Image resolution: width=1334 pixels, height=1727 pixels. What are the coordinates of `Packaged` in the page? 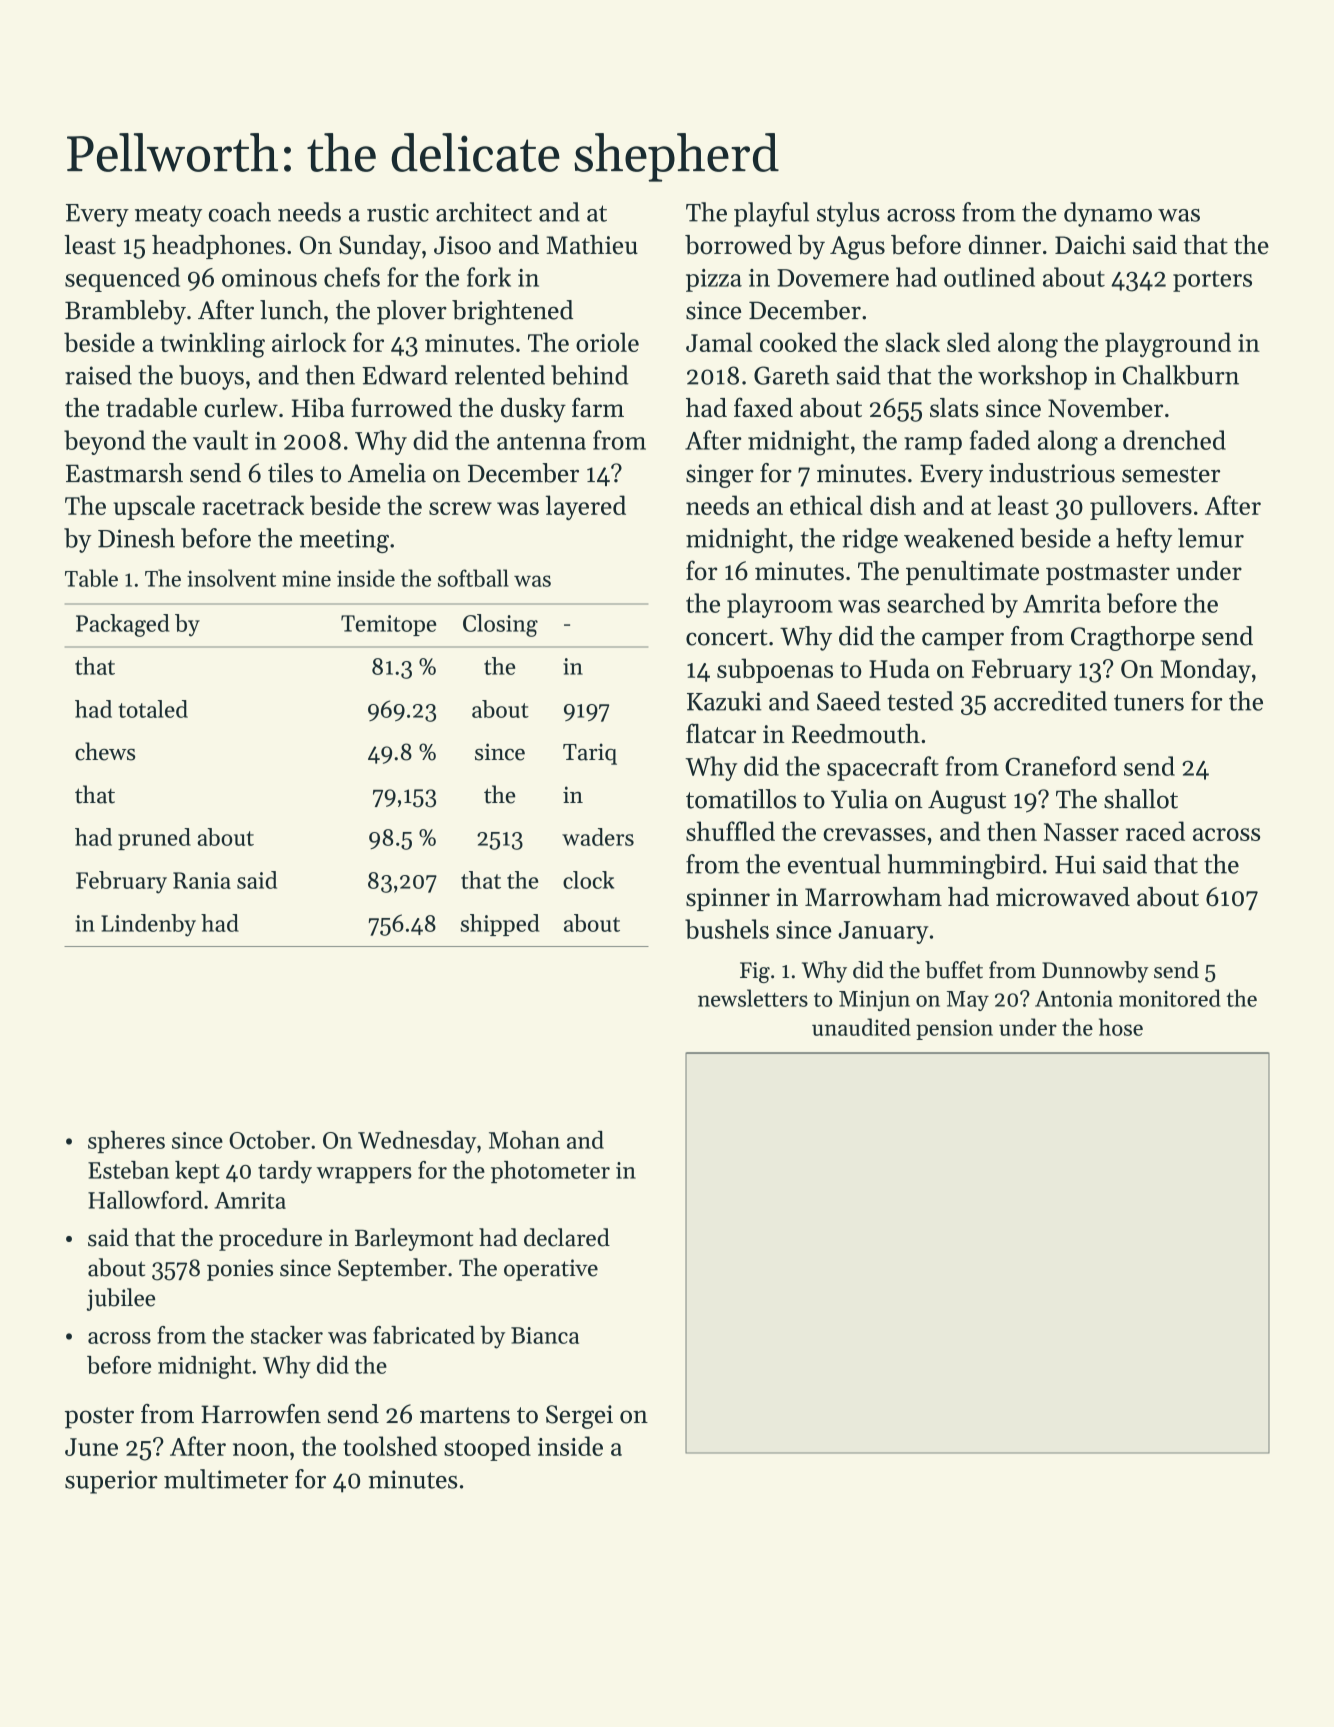 It's located at (123, 625).
